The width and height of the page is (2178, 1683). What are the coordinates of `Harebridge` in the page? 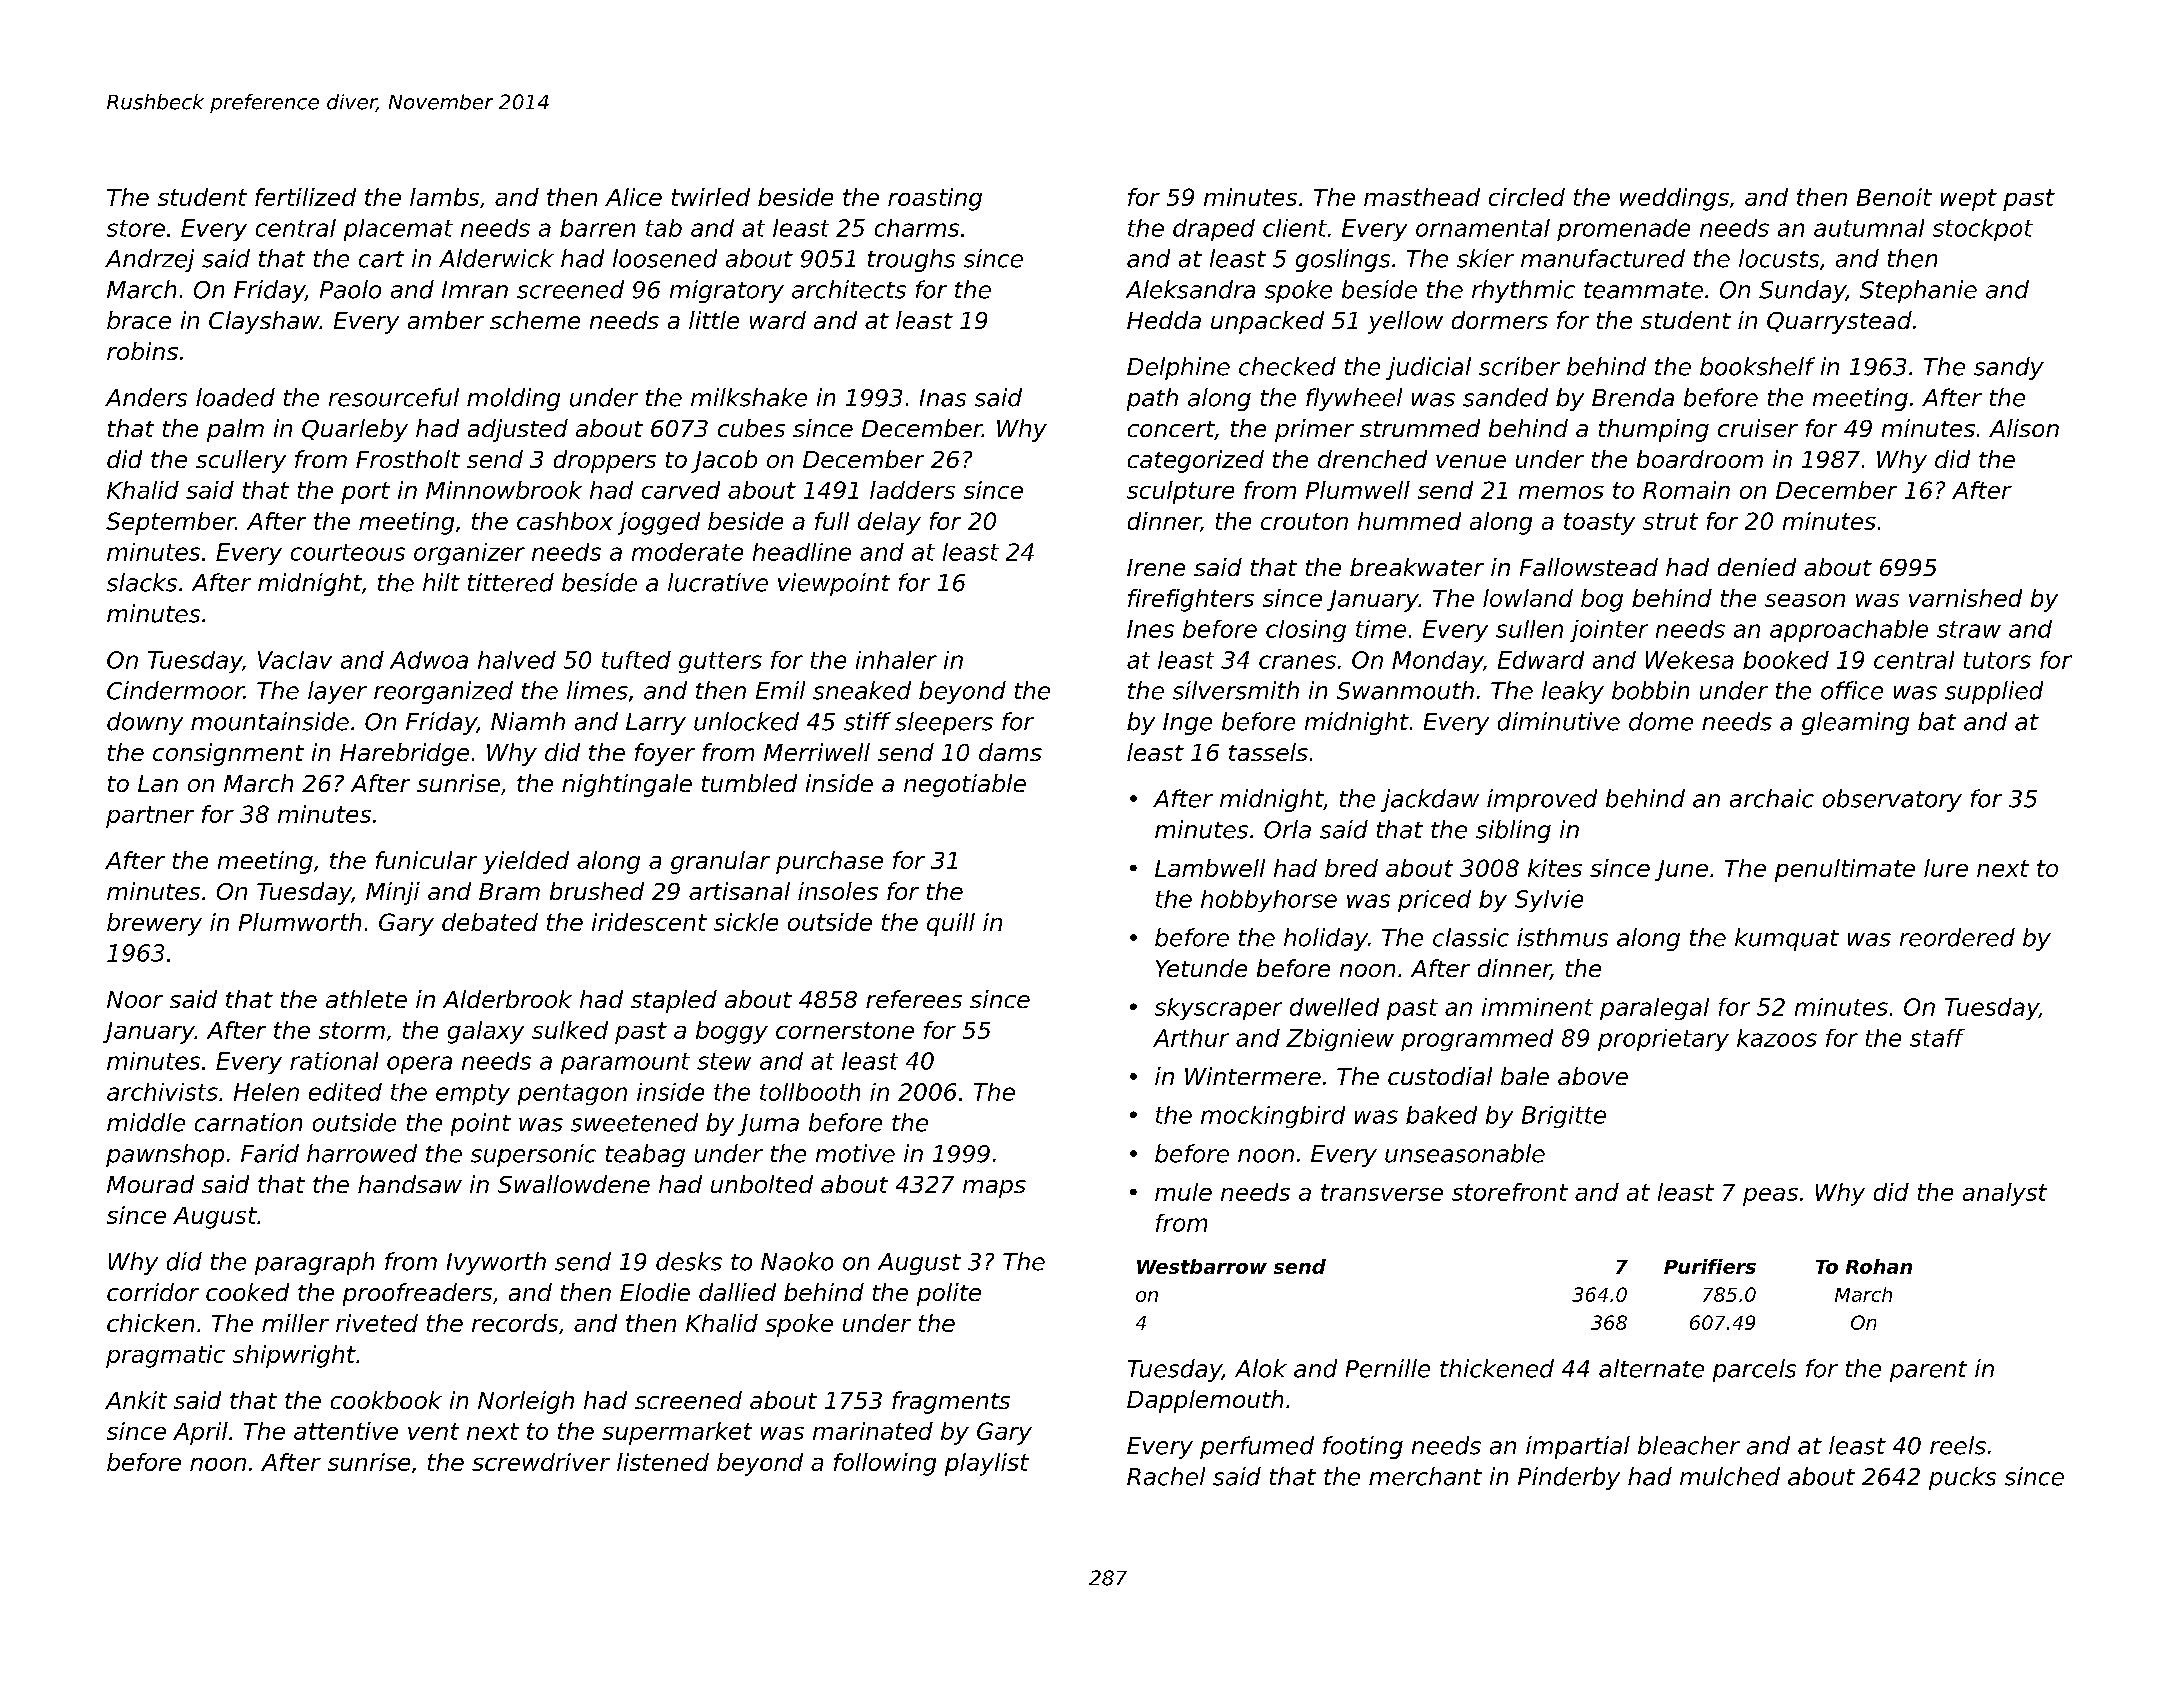 It's located at (404, 754).
